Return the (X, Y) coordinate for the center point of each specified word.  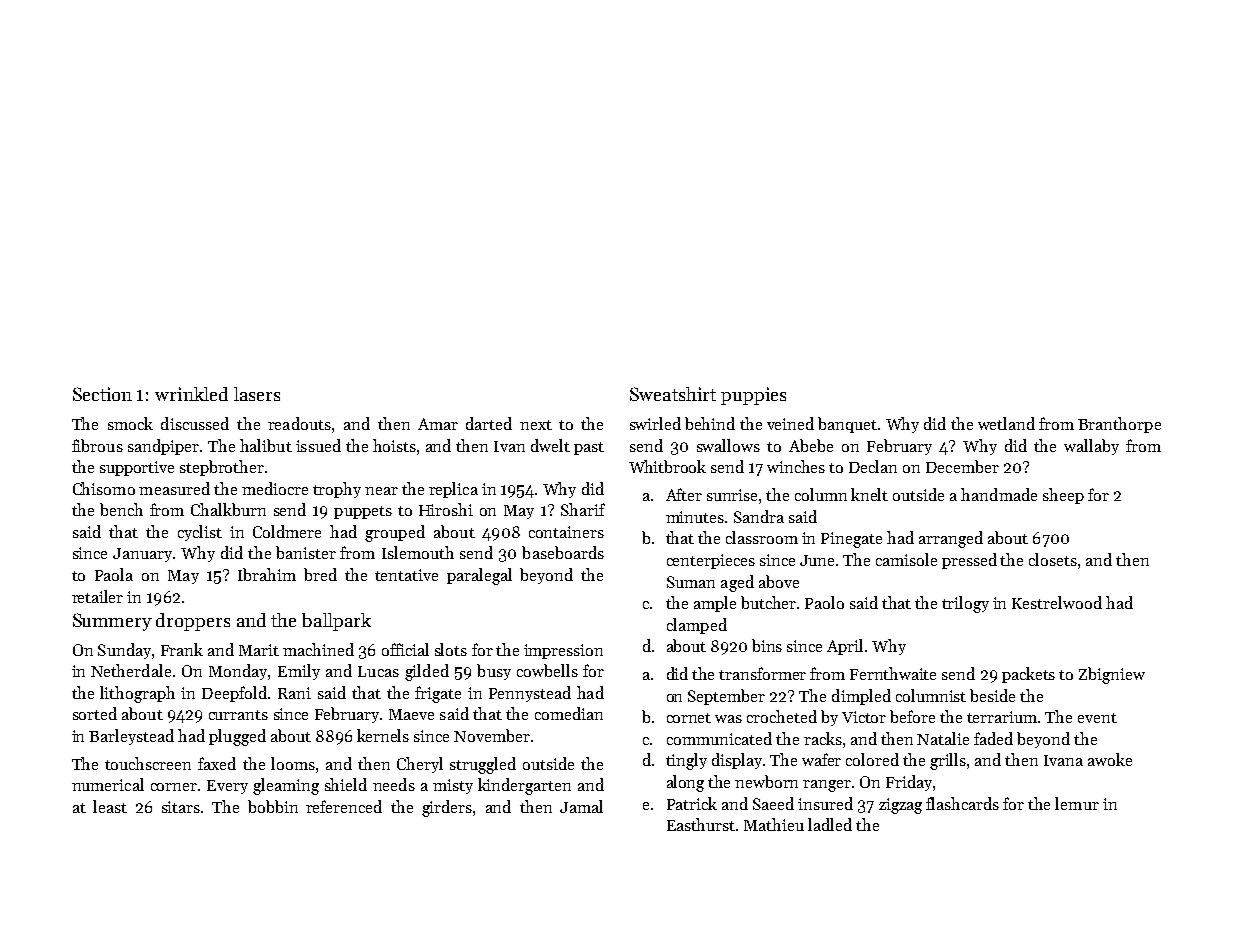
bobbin (273, 806)
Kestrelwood (1057, 602)
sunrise (732, 495)
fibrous (97, 445)
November (492, 735)
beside (992, 695)
